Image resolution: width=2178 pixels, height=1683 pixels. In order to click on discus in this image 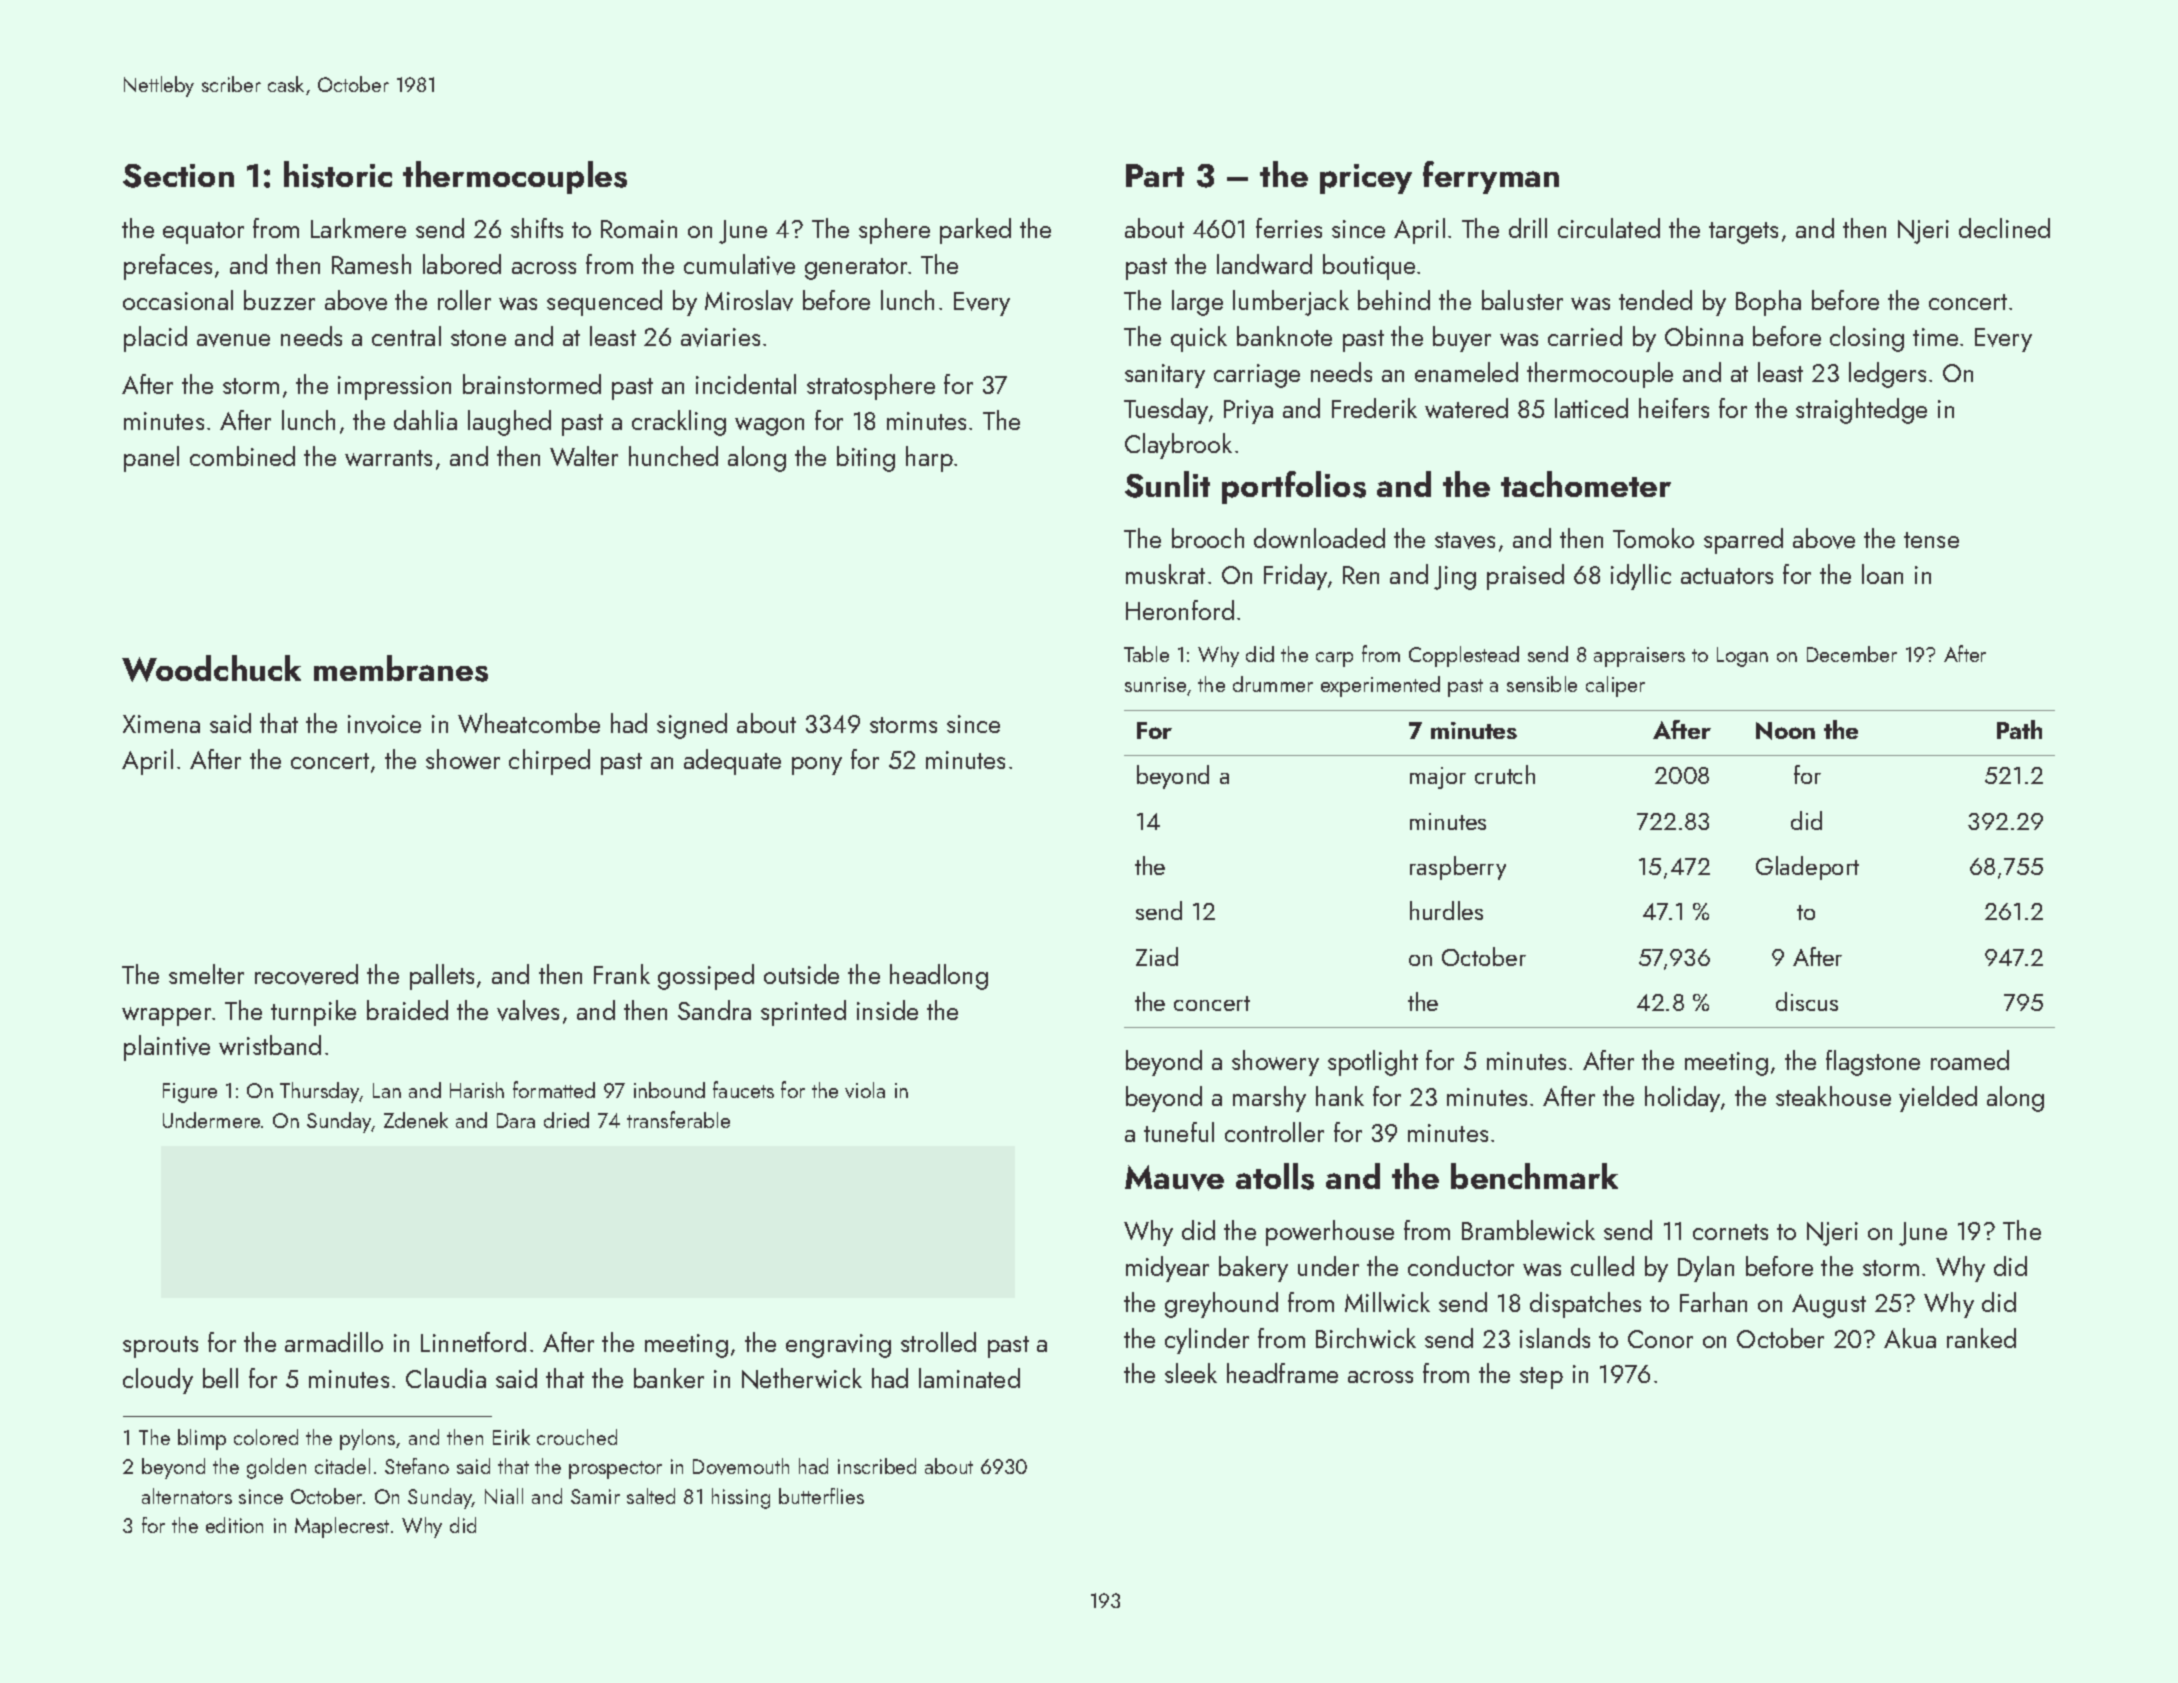, I will do `click(1807, 1001)`.
